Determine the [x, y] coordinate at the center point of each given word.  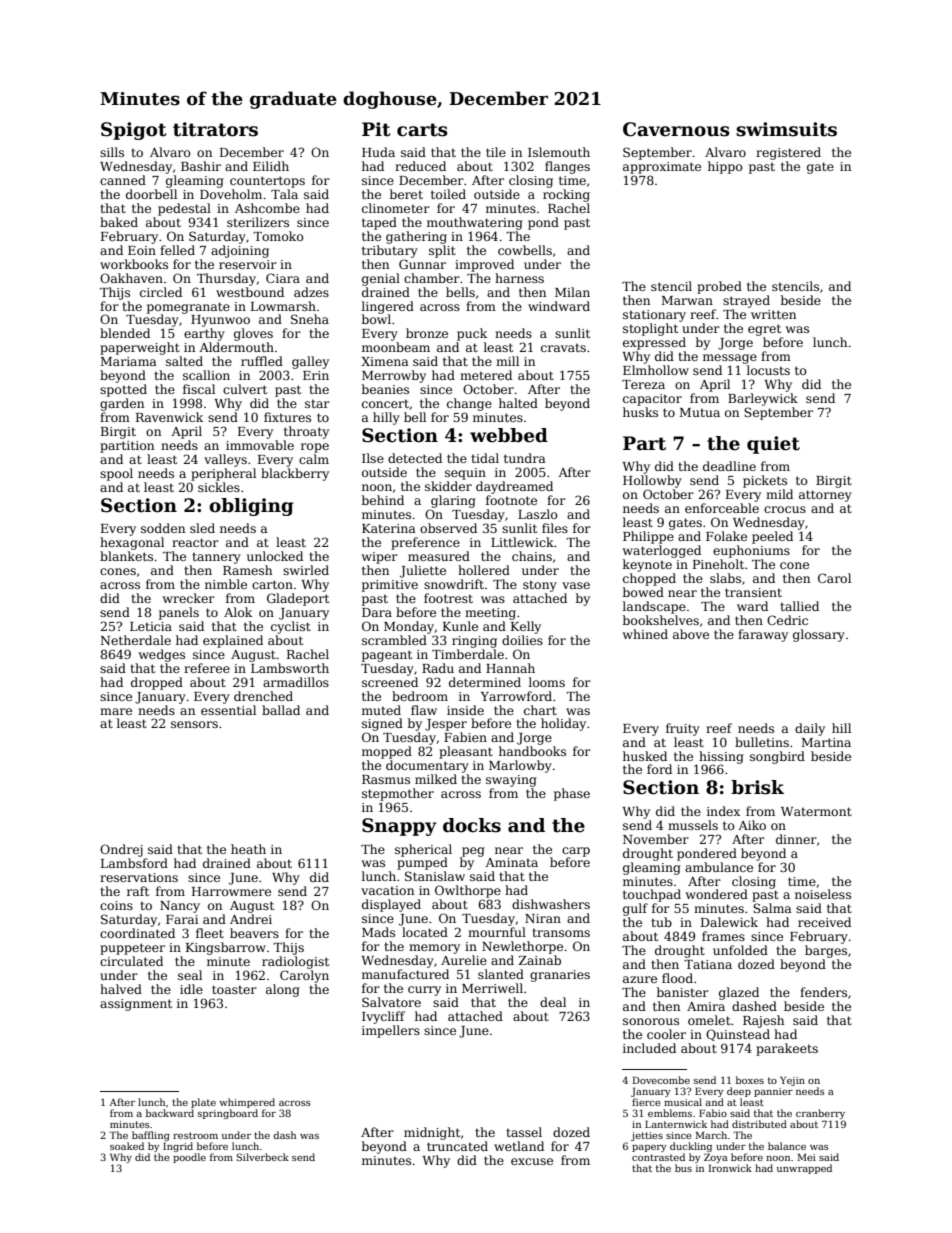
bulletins [762, 742]
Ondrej [121, 850]
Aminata [511, 862]
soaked [127, 1146]
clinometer [396, 208]
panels [179, 613]
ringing [474, 642]
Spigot [134, 131]
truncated [457, 1146]
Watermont [816, 811]
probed [719, 287]
